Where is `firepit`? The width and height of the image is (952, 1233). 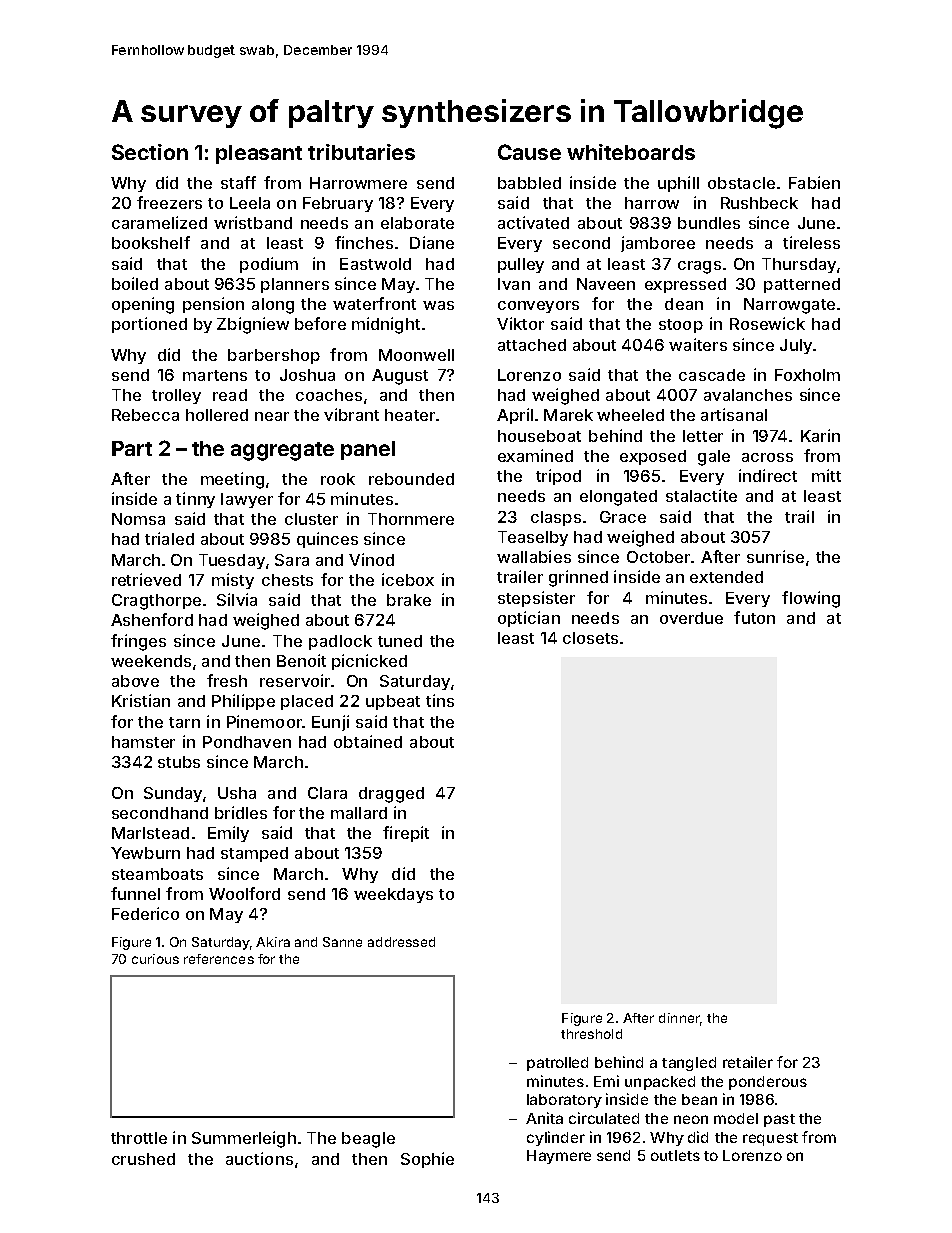
firepit is located at coordinates (406, 834).
